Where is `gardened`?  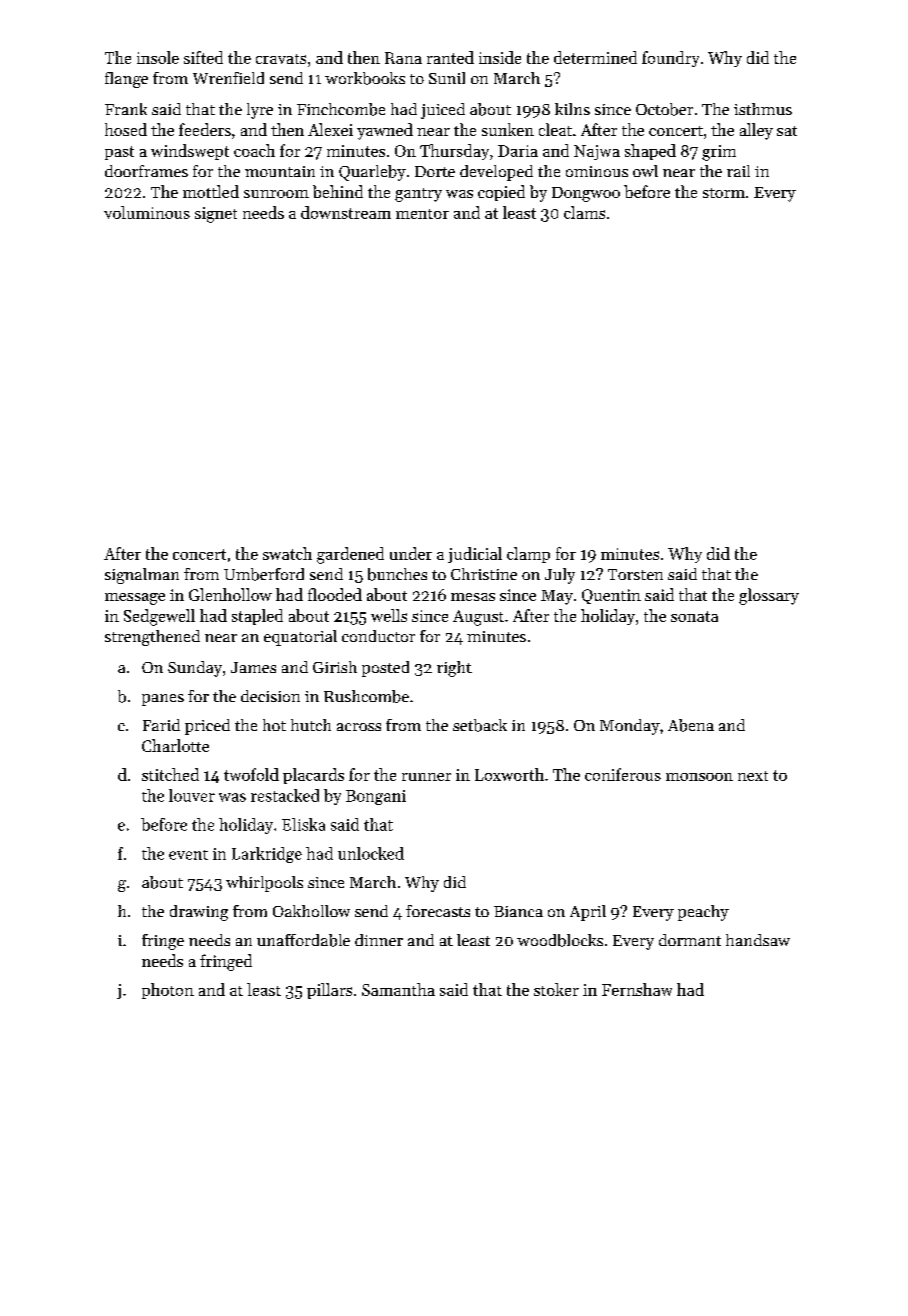 gardened is located at coordinates (350, 555).
